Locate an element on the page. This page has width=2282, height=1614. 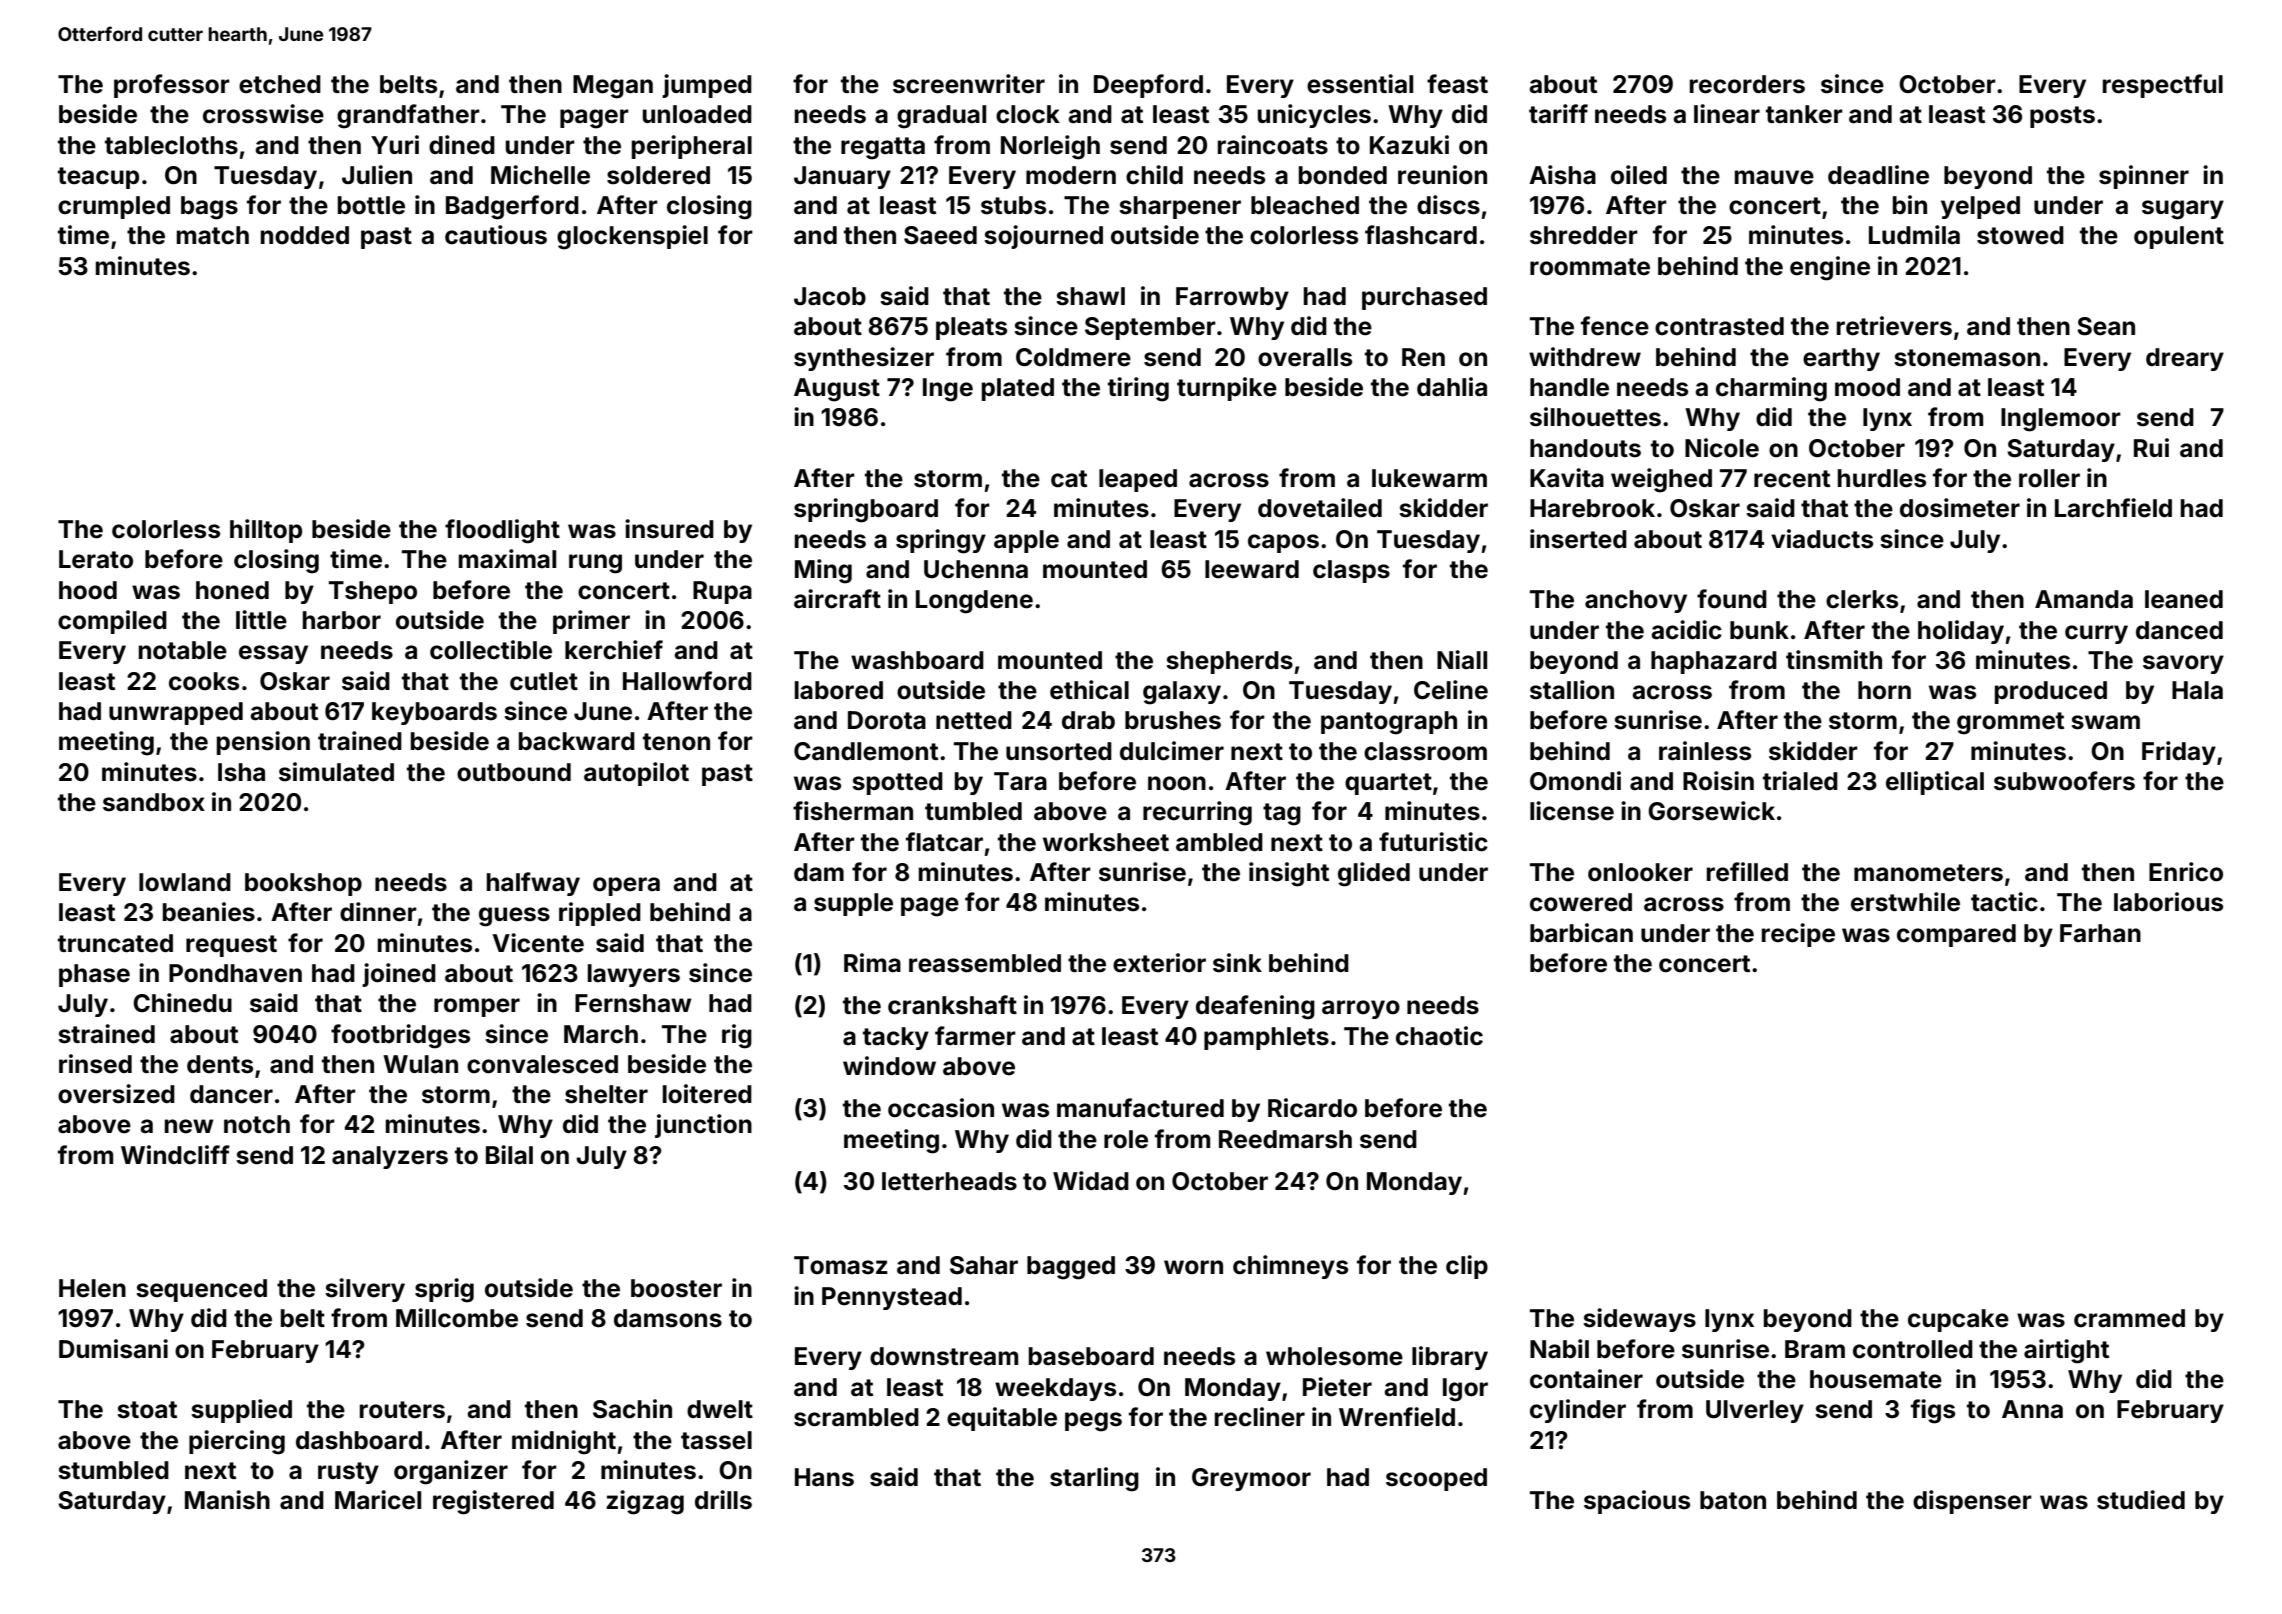
holiday is located at coordinates (1961, 632).
